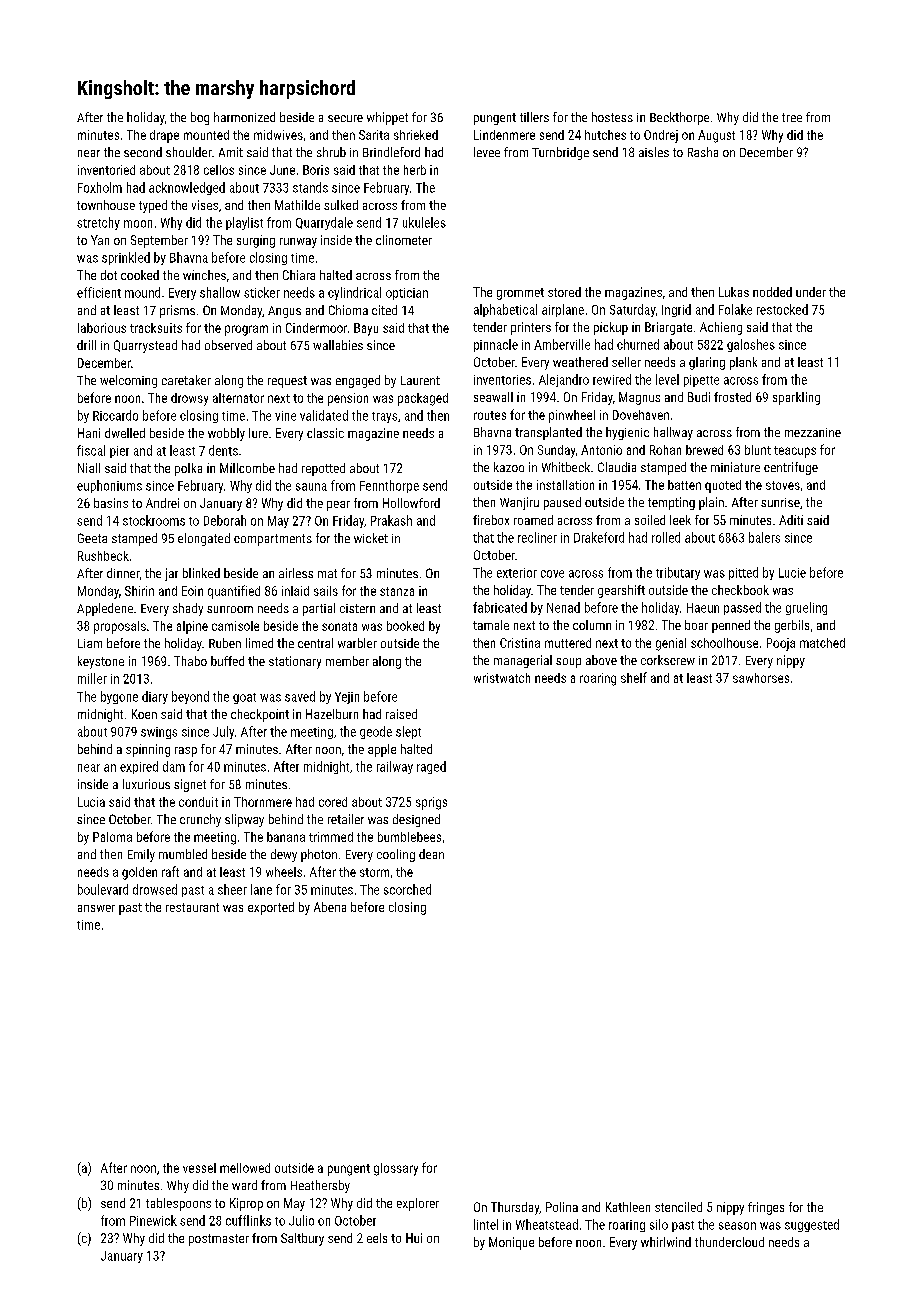 This image has width=924, height=1308. Describe the element at coordinates (431, 803) in the image. I see `sprigs` at that location.
